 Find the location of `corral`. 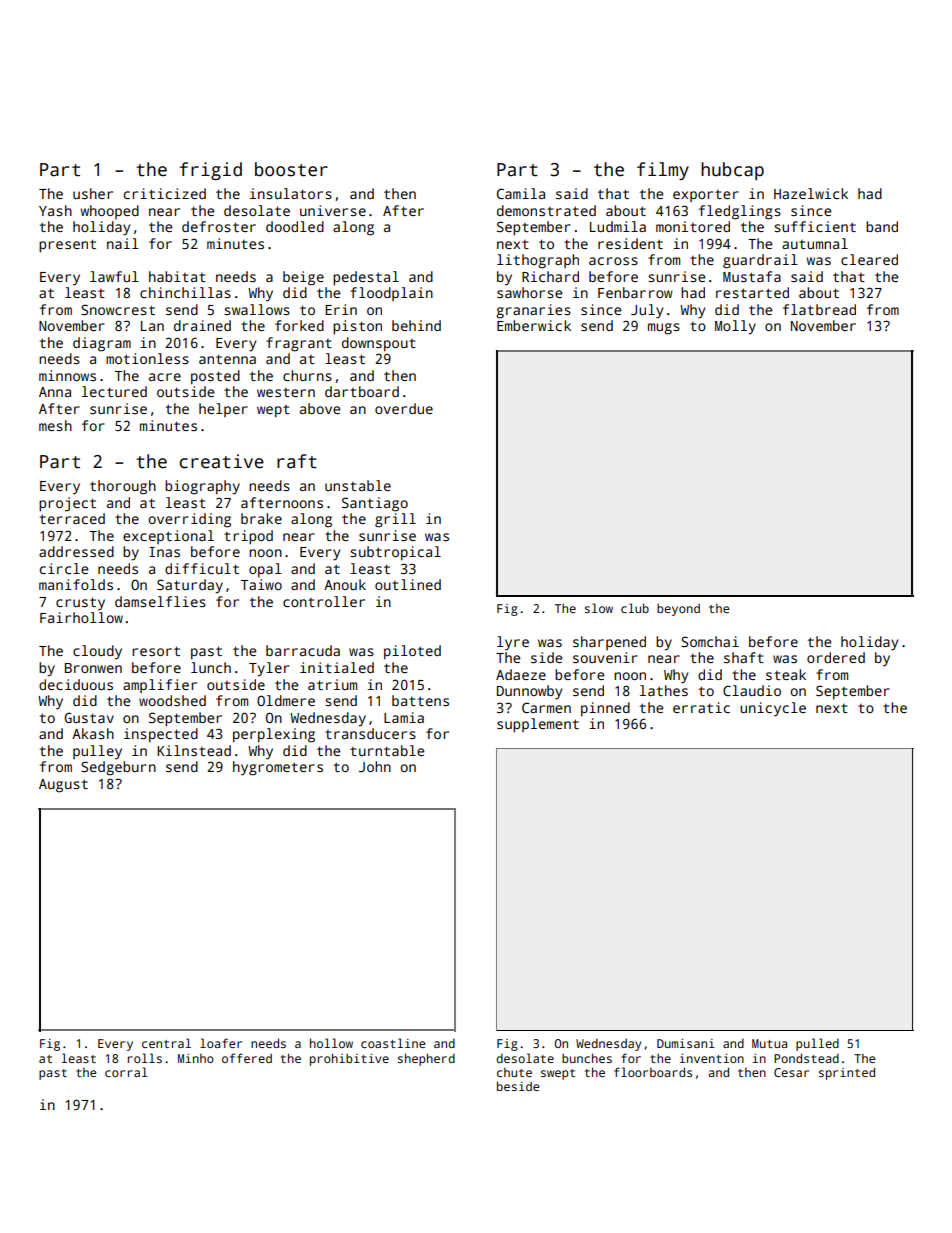

corral is located at coordinates (126, 1072).
